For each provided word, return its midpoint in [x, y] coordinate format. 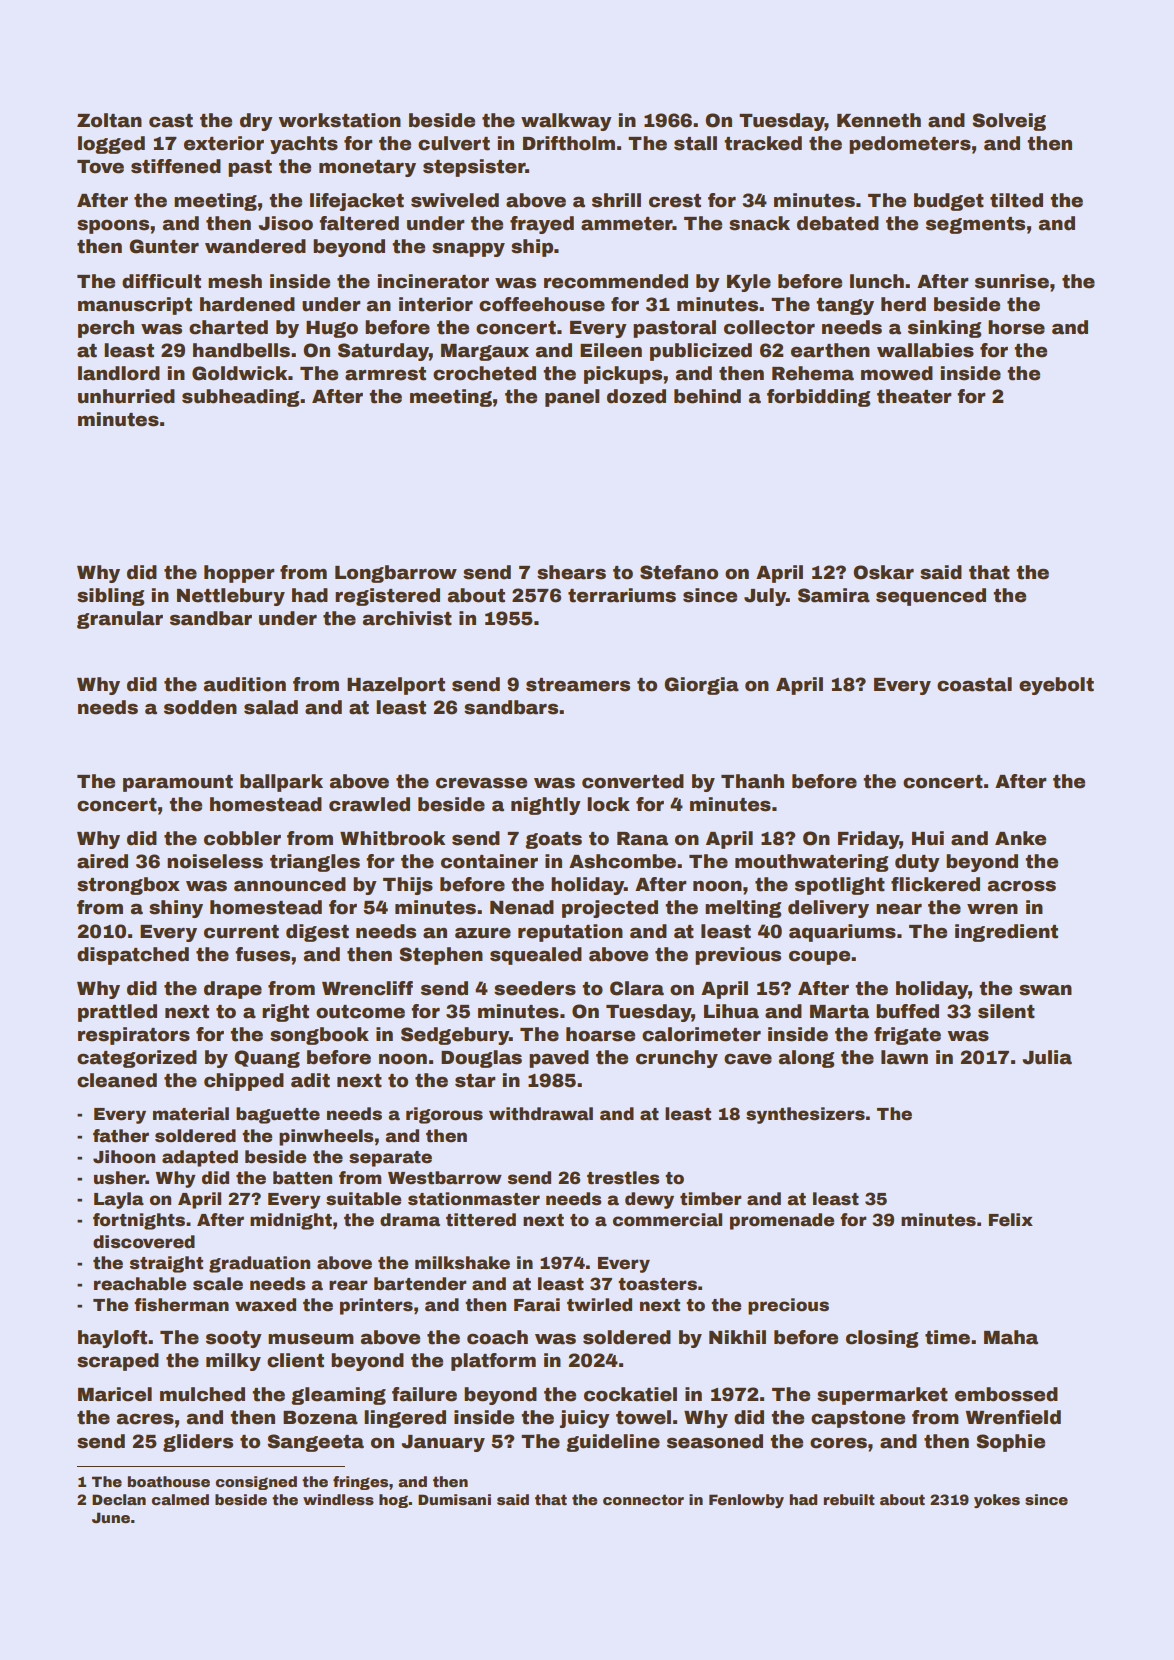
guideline [613, 1443]
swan [1045, 990]
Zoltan [109, 120]
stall [695, 143]
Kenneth [879, 120]
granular [120, 620]
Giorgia [701, 686]
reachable [140, 1284]
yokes [997, 1501]
